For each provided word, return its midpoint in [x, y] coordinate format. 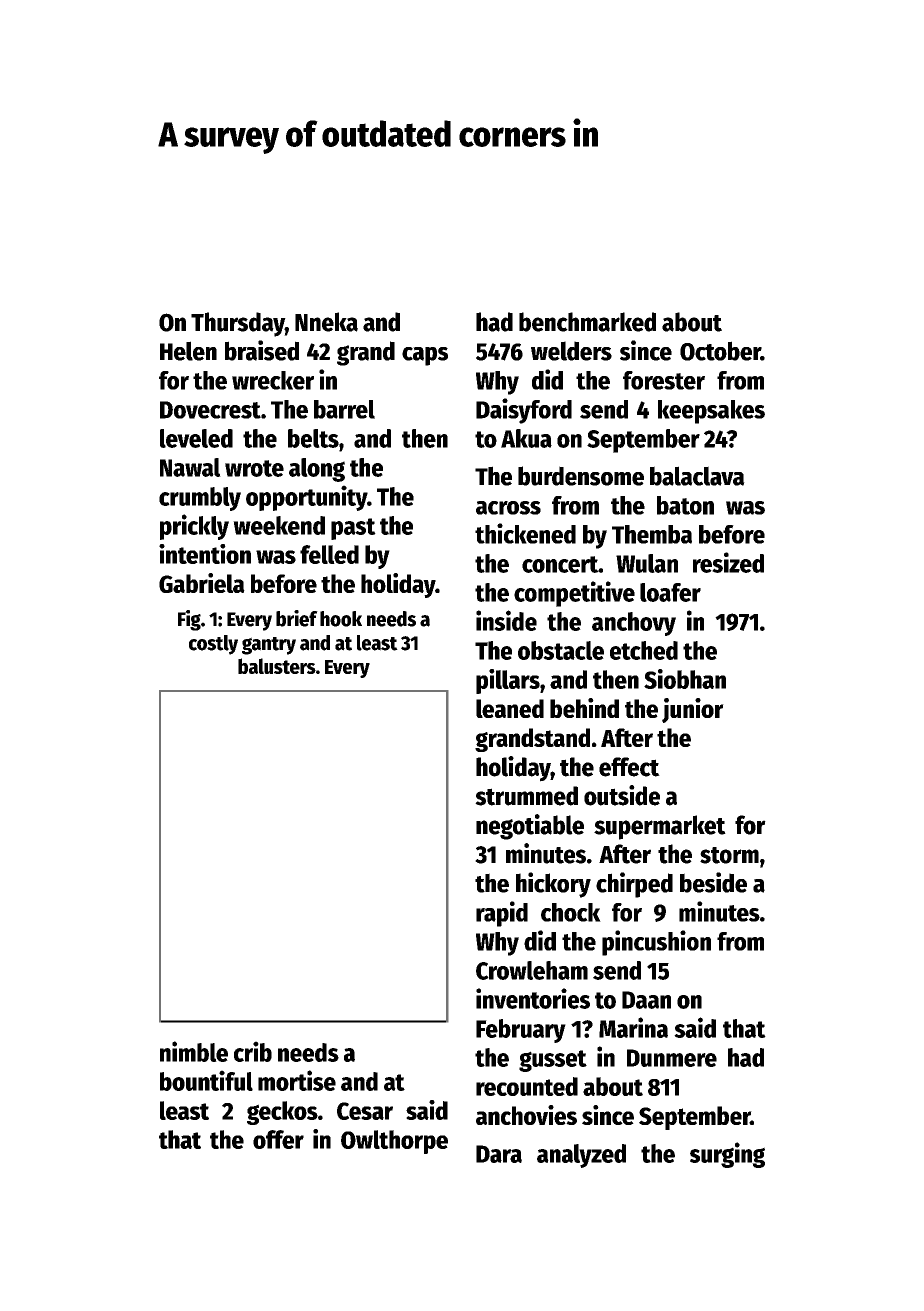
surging [727, 1155]
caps [425, 356]
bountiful [206, 1080]
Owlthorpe [394, 1142]
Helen [188, 351]
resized [728, 562]
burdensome [581, 476]
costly [213, 645]
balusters [277, 666]
